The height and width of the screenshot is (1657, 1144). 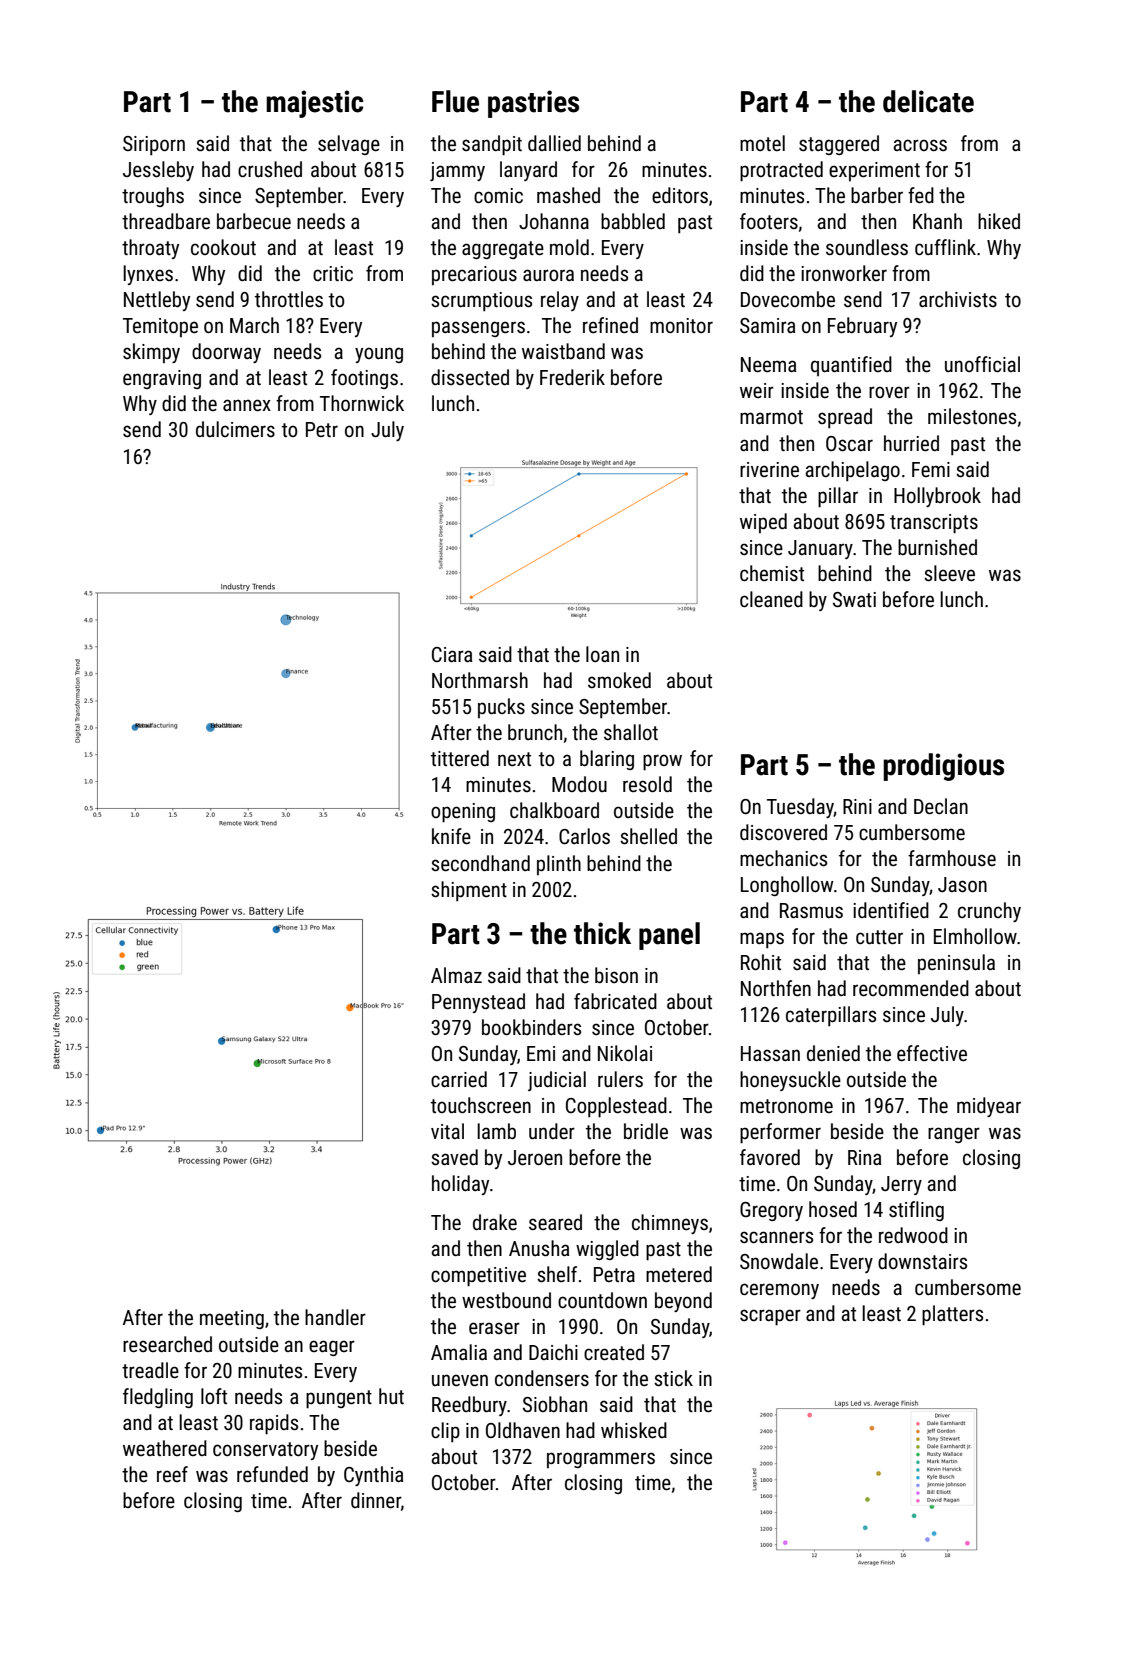 I want to click on scraper, so click(x=770, y=1317).
